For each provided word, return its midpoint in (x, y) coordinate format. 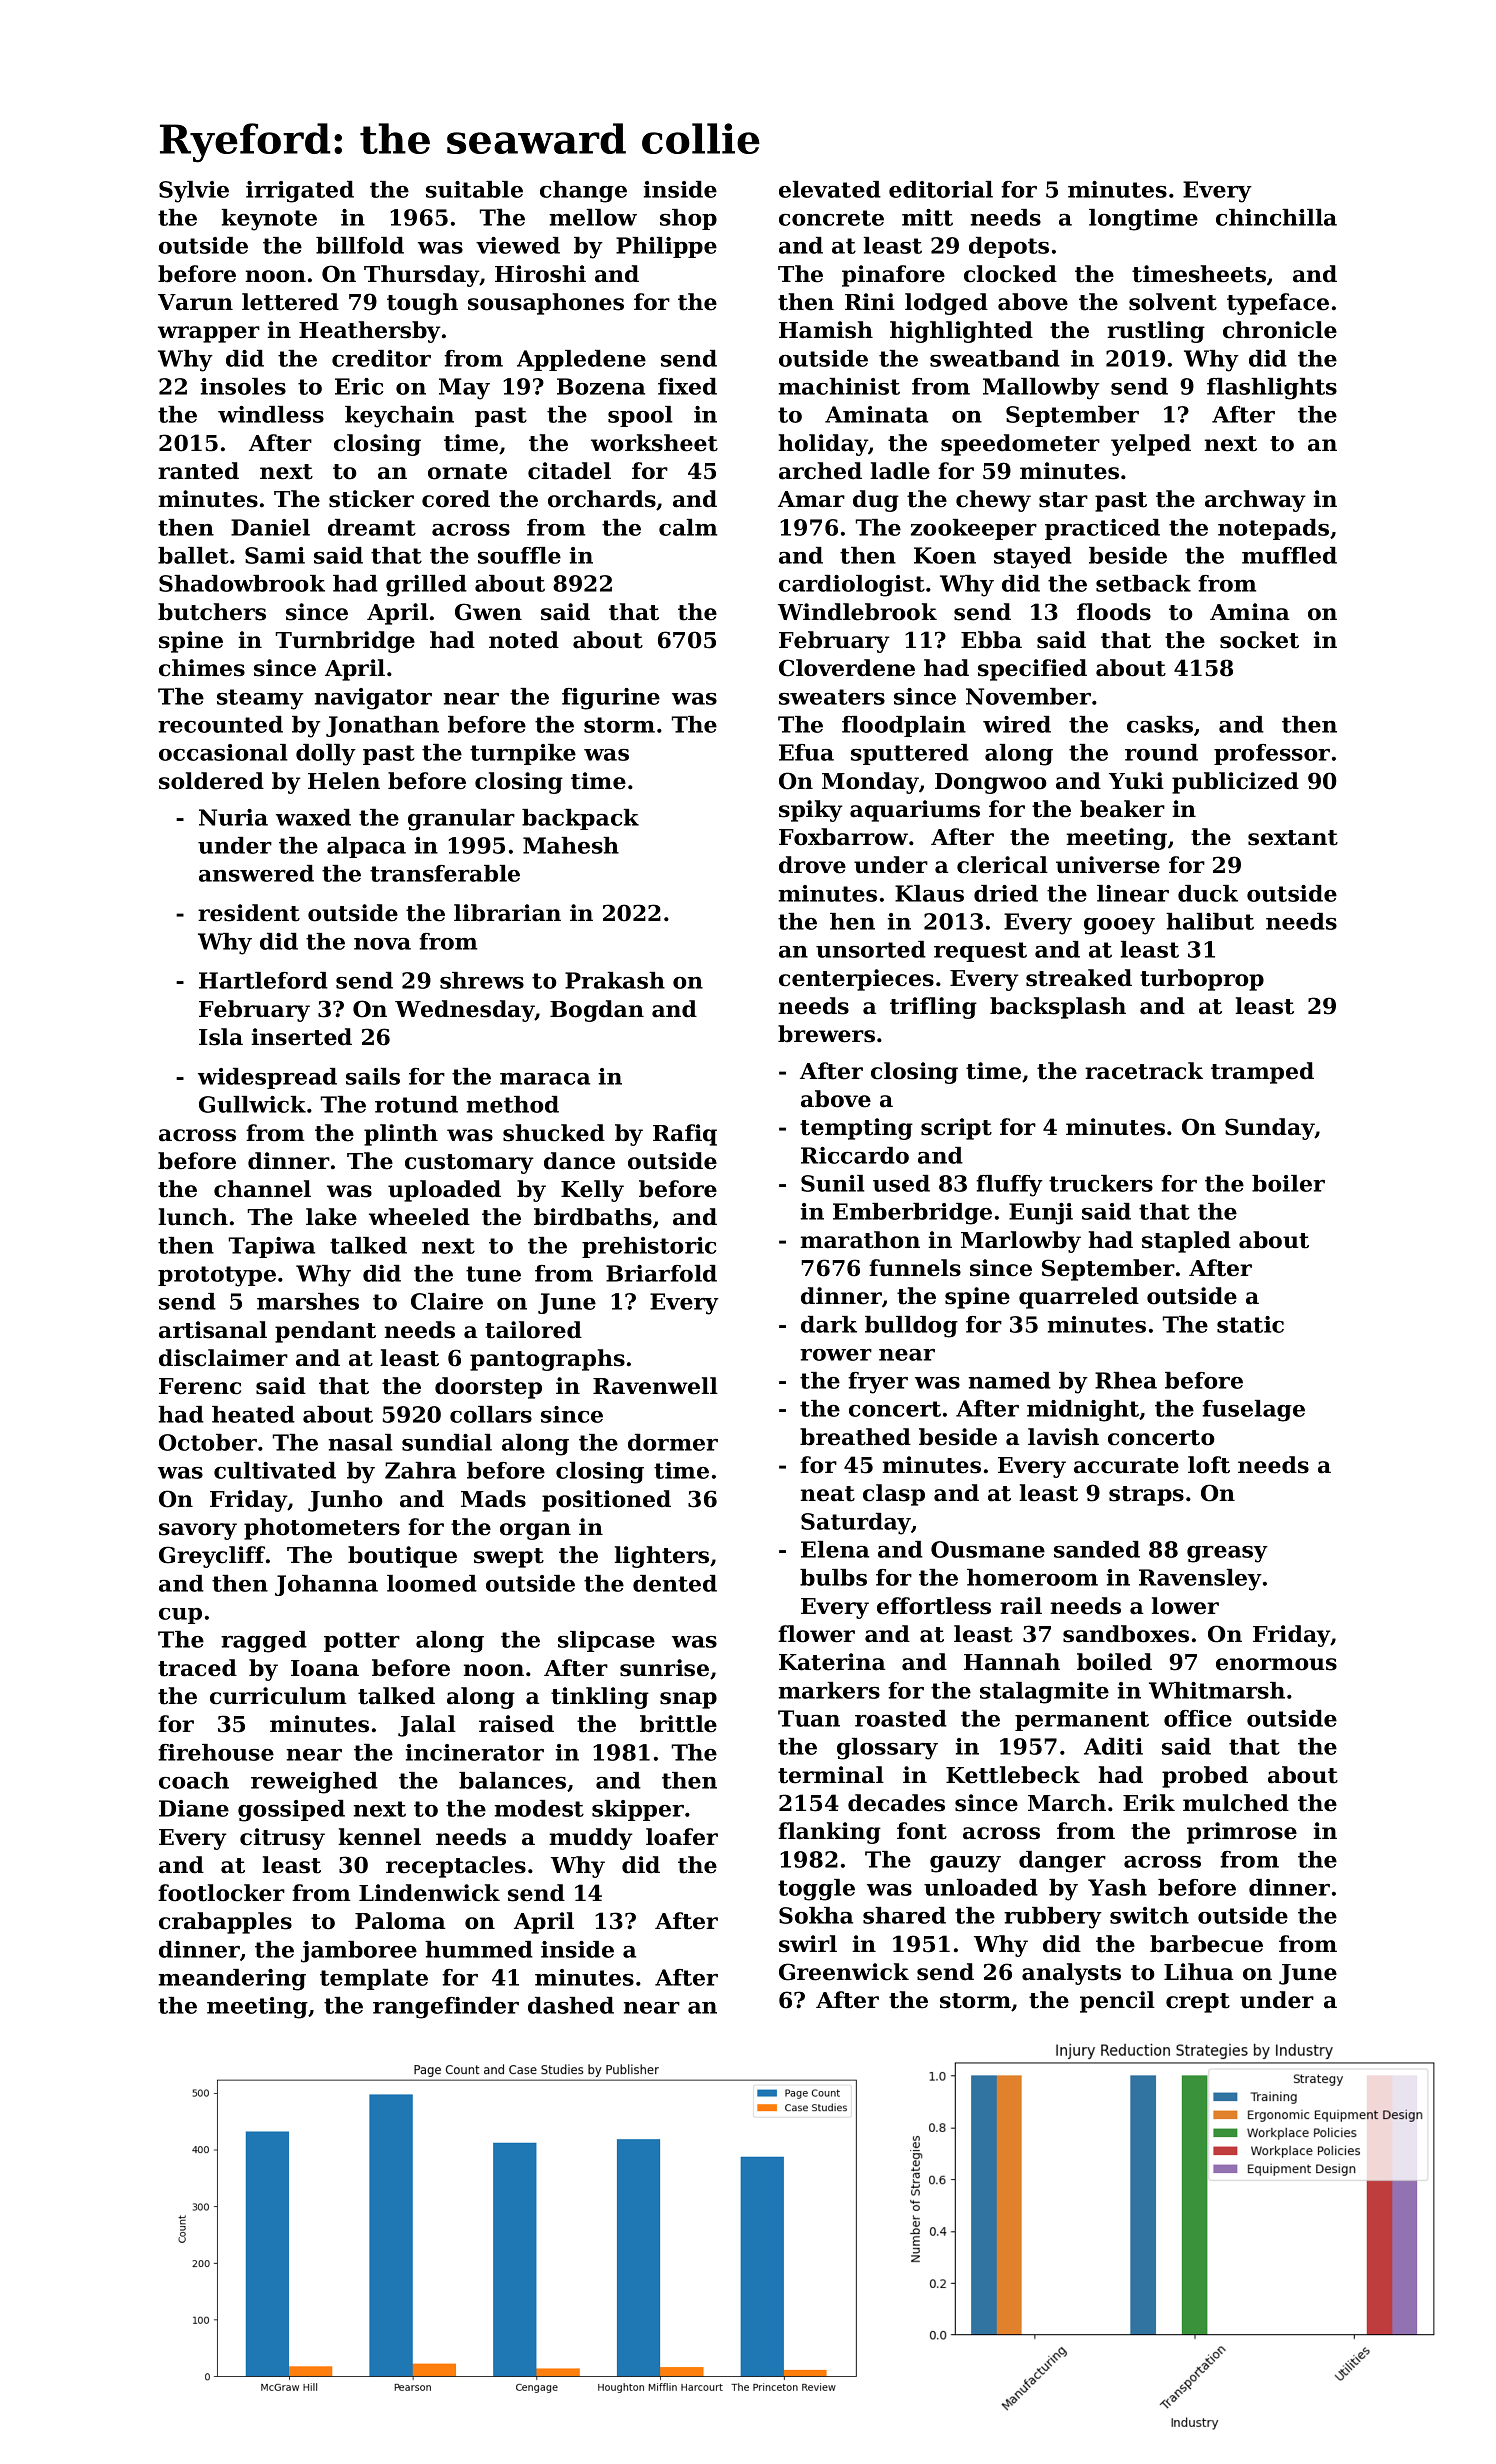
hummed (479, 1949)
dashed (571, 2005)
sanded (1097, 1549)
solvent (1173, 302)
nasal (361, 1442)
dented (675, 1583)
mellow (593, 217)
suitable (474, 189)
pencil (1117, 2002)
